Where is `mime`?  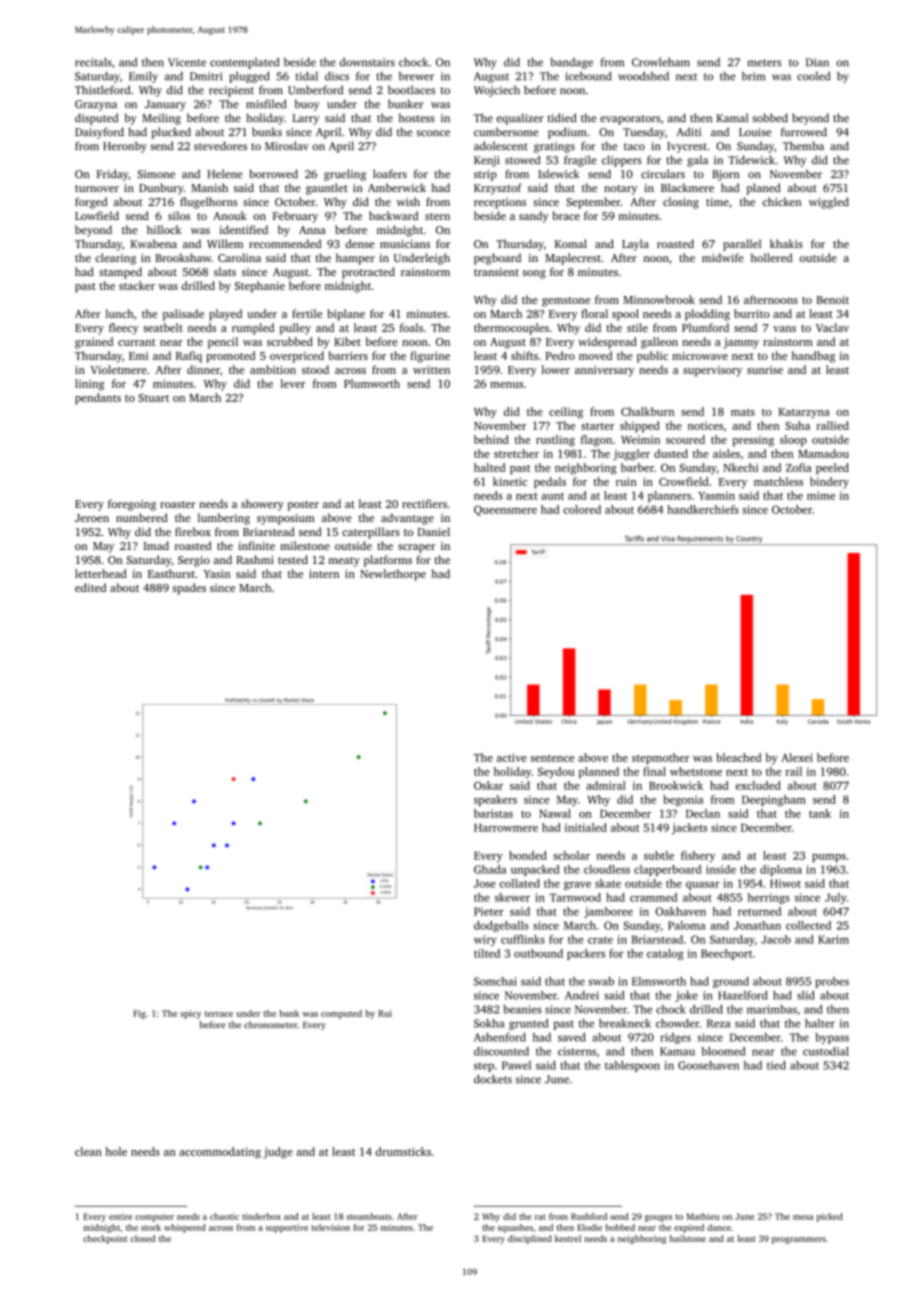
mime is located at coordinates (821, 495).
